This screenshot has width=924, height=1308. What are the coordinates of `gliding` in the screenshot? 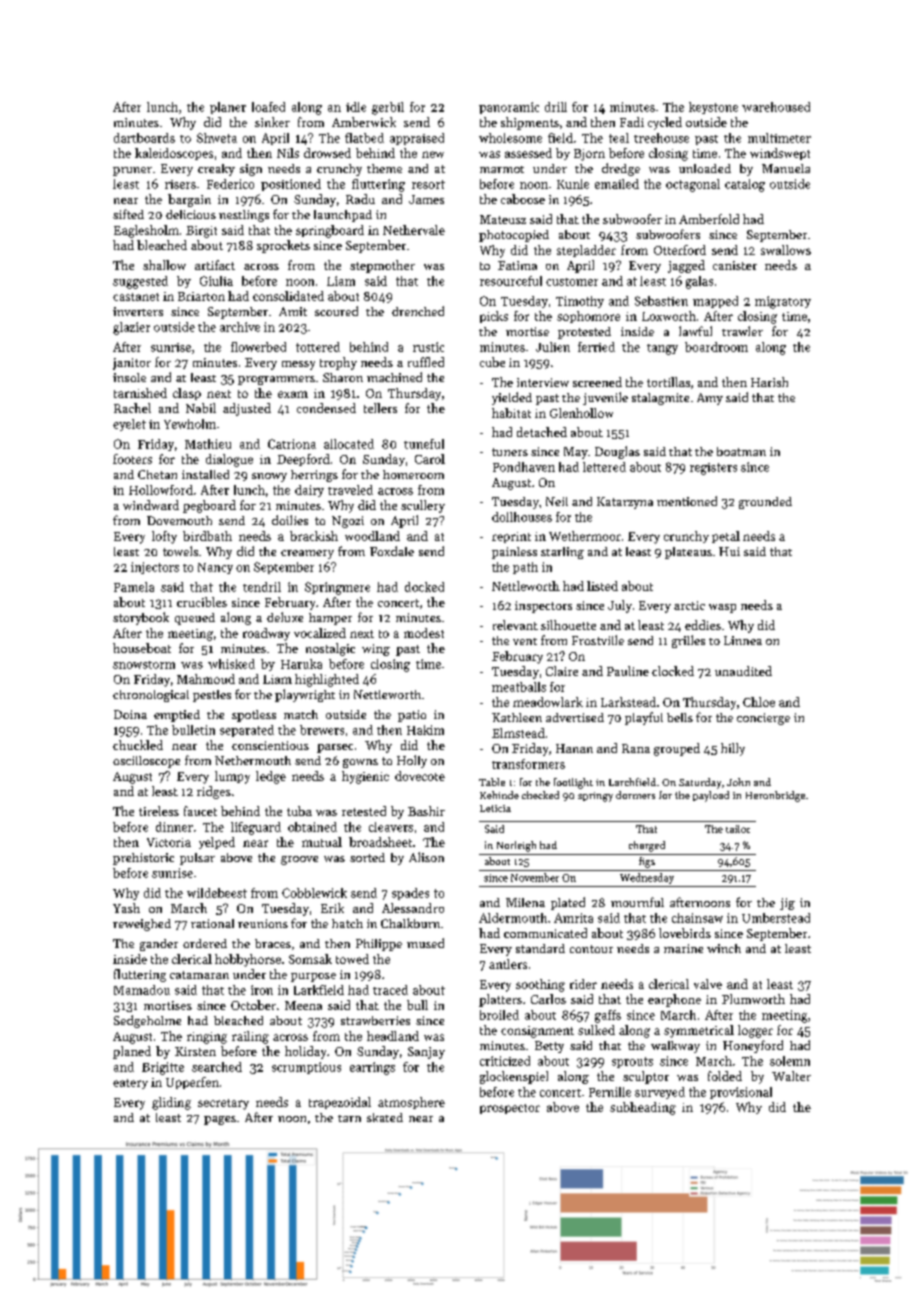 It's located at (171, 1103).
